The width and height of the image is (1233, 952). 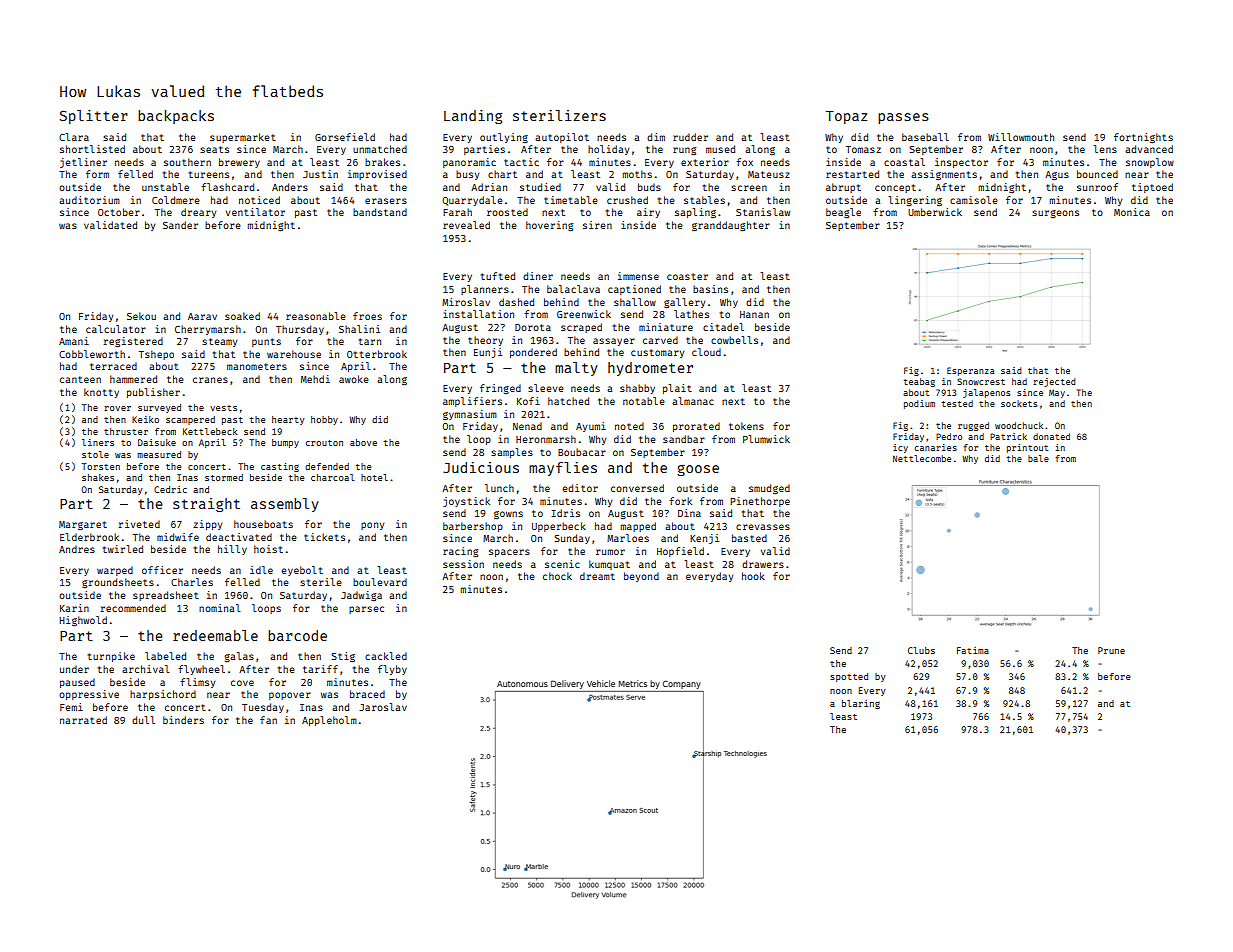 I want to click on rumor, so click(x=610, y=552).
